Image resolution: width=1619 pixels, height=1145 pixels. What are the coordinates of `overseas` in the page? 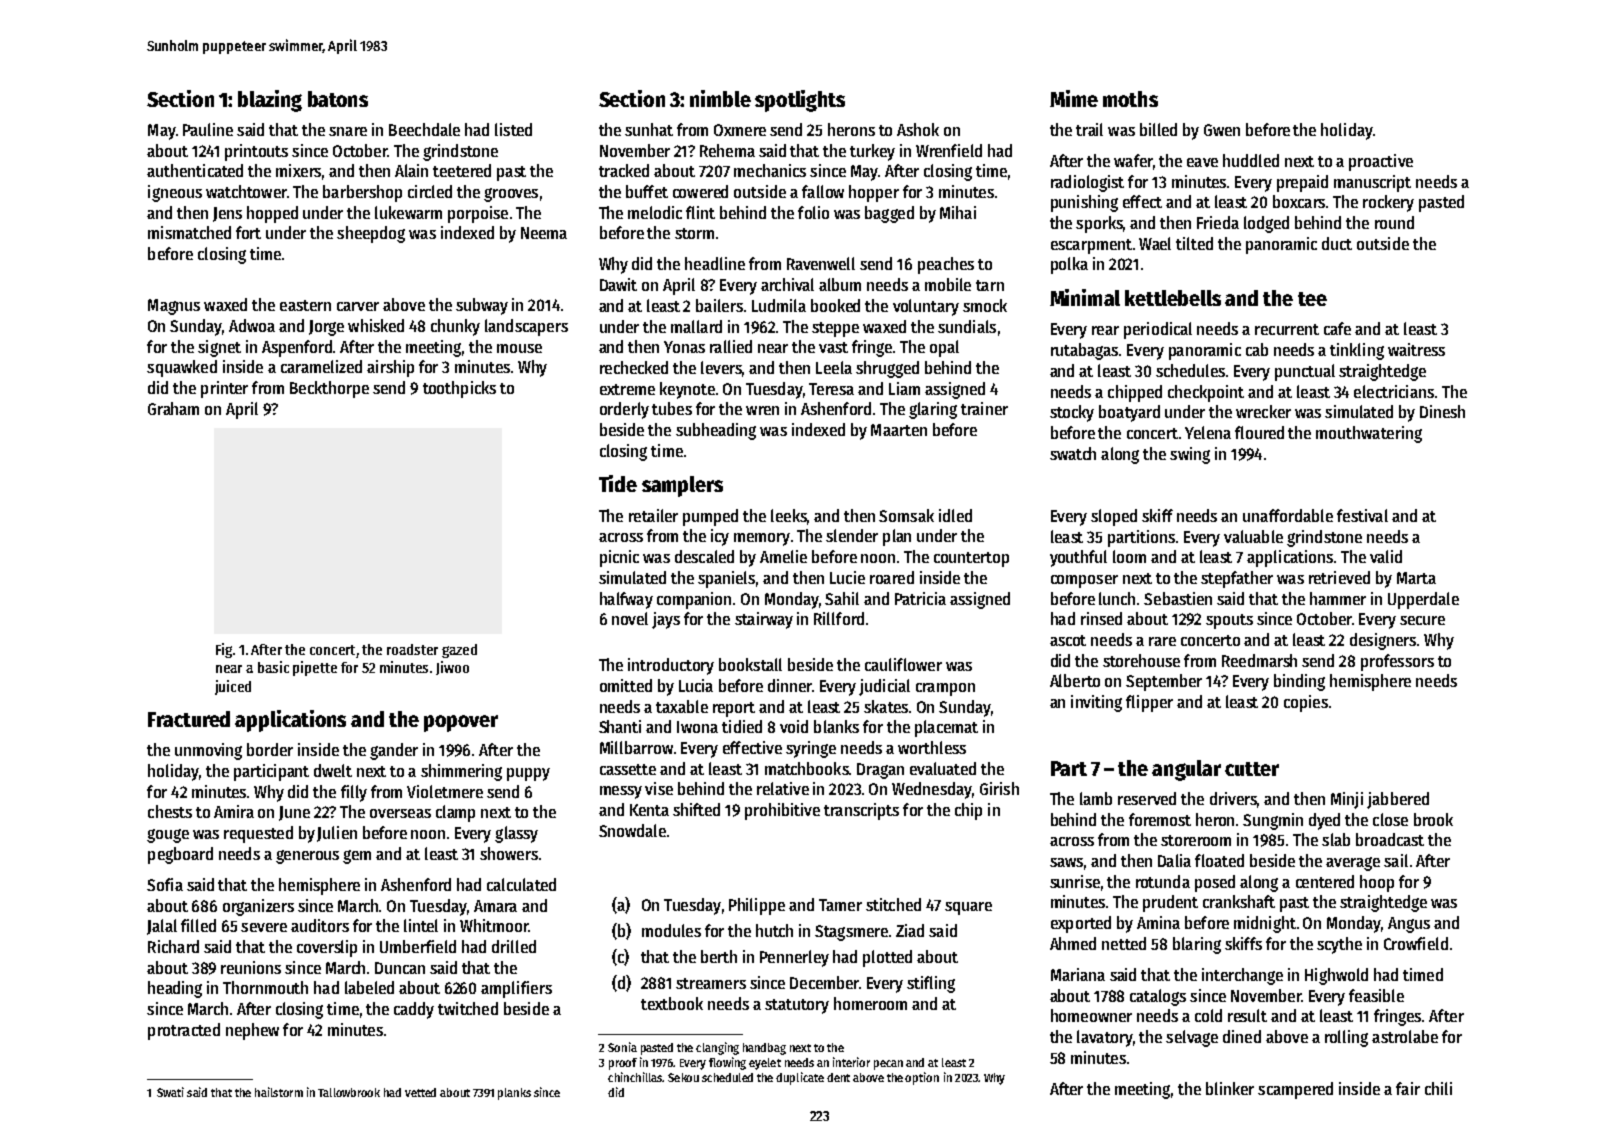 It's located at (400, 813).
